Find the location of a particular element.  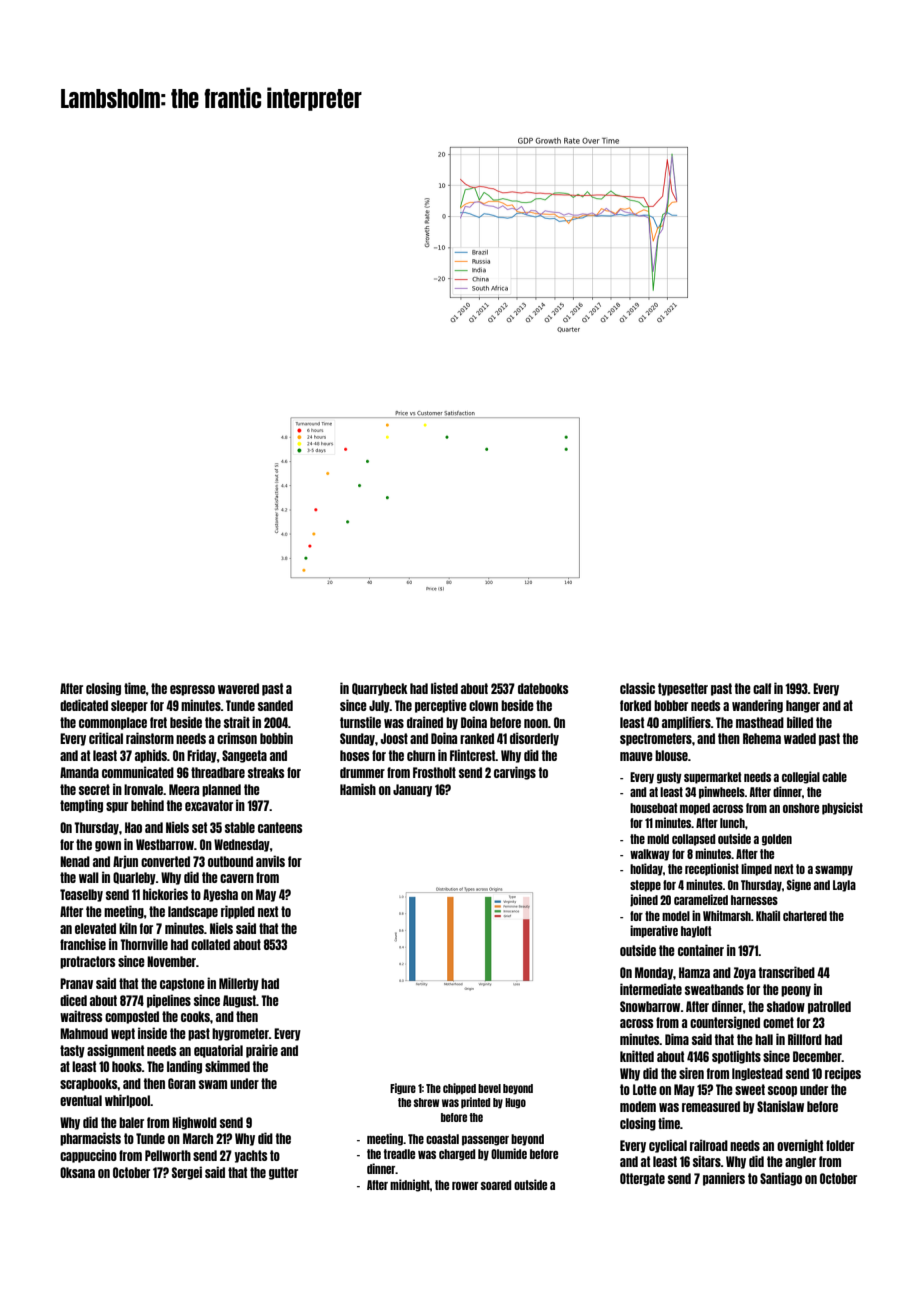

rippled is located at coordinates (238, 912).
